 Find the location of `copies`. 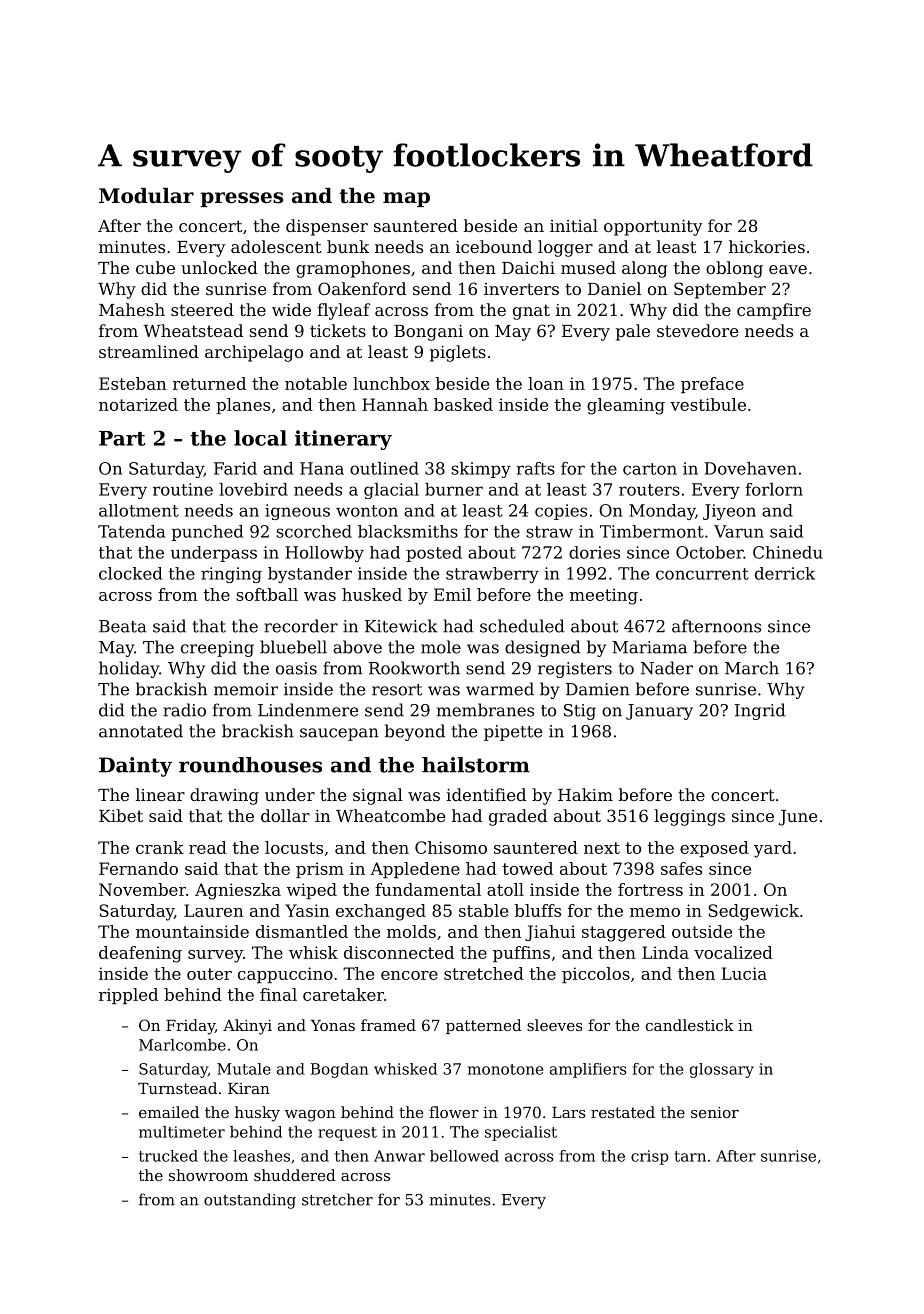

copies is located at coordinates (561, 512).
